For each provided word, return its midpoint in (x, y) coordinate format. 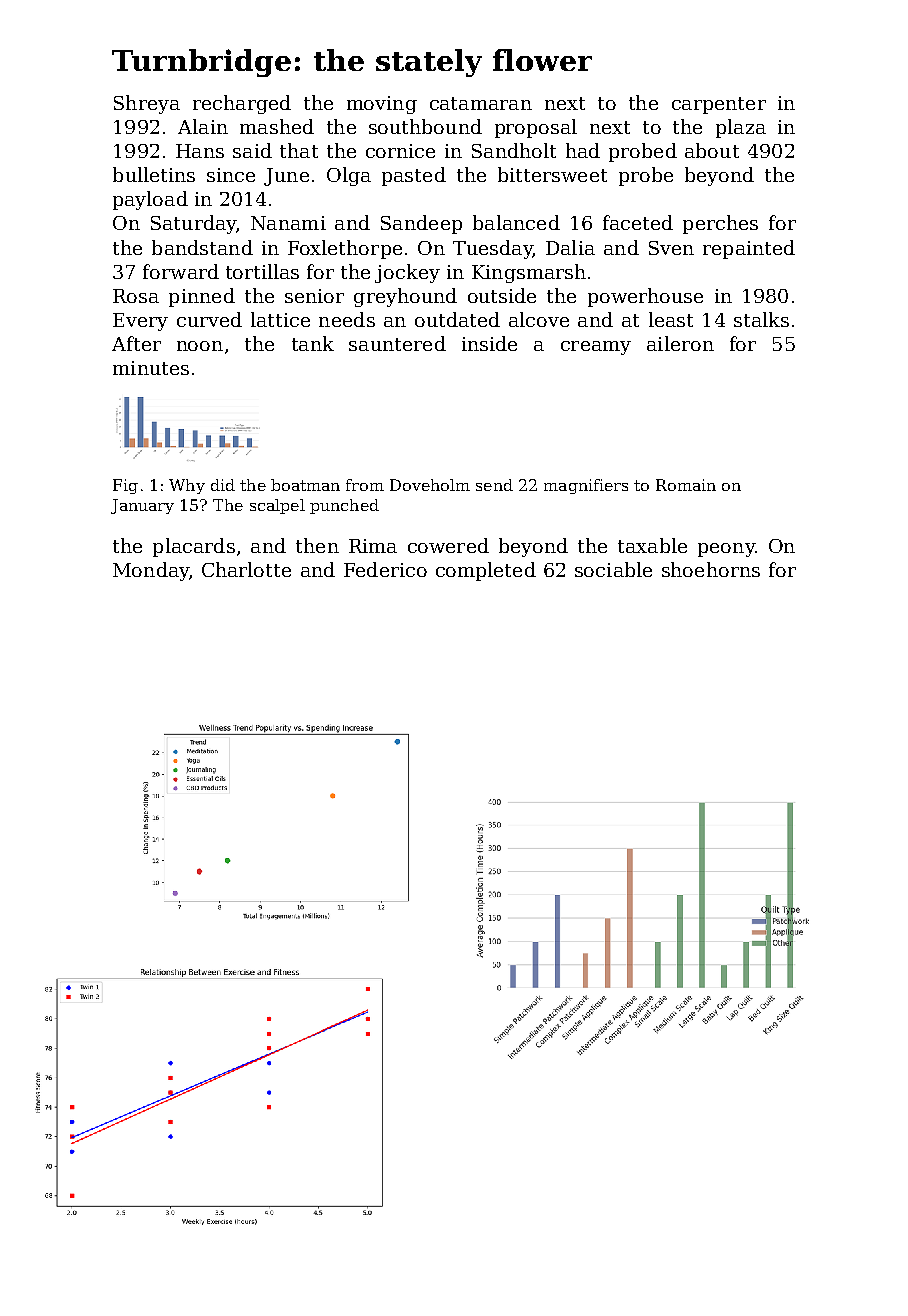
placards (194, 547)
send (494, 485)
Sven (671, 248)
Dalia (570, 247)
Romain (686, 485)
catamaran (481, 103)
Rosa (136, 296)
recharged (242, 104)
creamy (596, 348)
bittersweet (552, 174)
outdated (457, 319)
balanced (516, 222)
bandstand (202, 247)
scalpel (277, 506)
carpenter (719, 105)
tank (313, 343)
